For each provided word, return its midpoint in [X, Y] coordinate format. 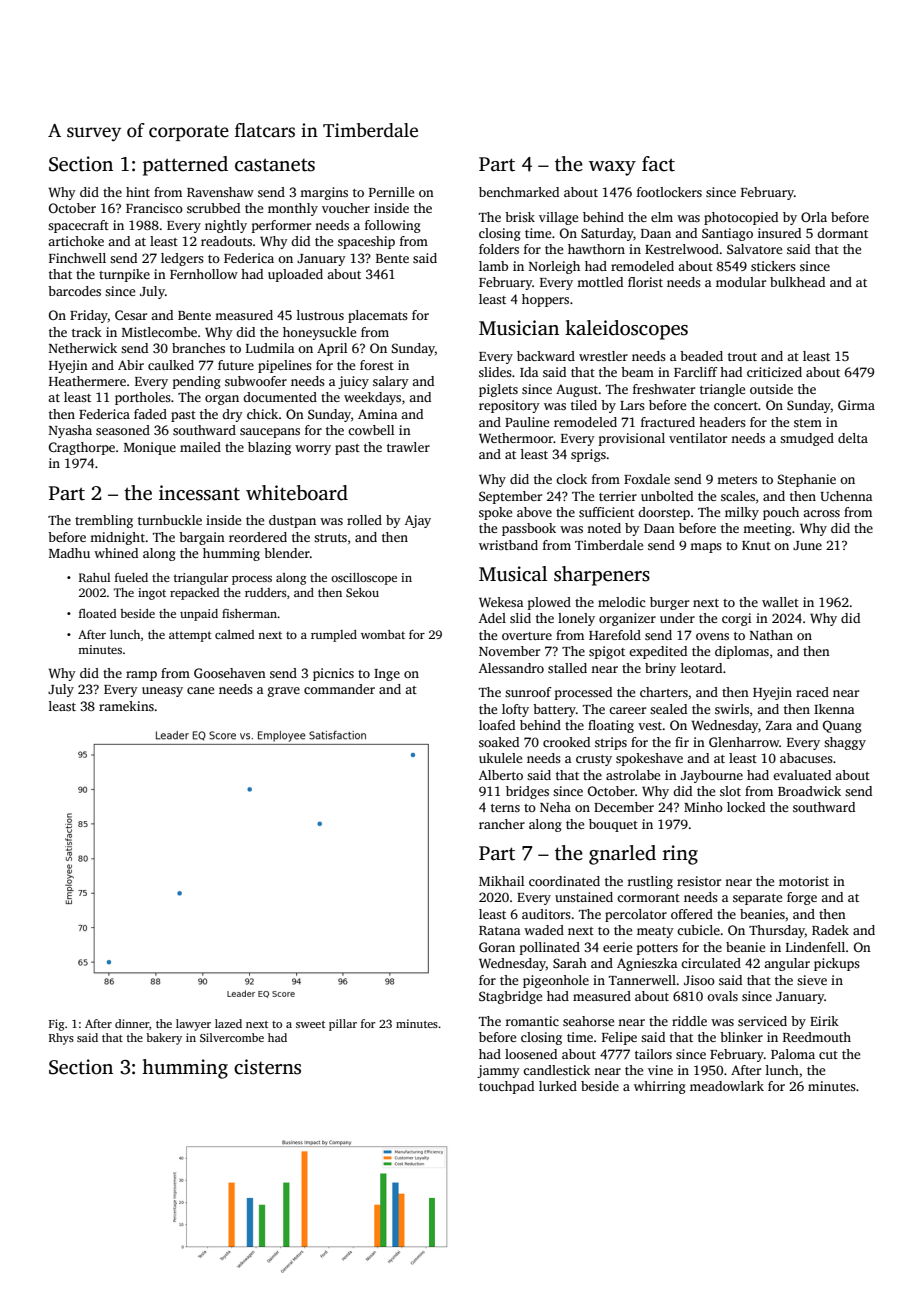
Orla [814, 217]
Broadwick [809, 791]
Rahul [94, 577]
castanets [275, 165]
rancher [502, 824]
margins [324, 193]
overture [527, 636]
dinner [132, 1023]
